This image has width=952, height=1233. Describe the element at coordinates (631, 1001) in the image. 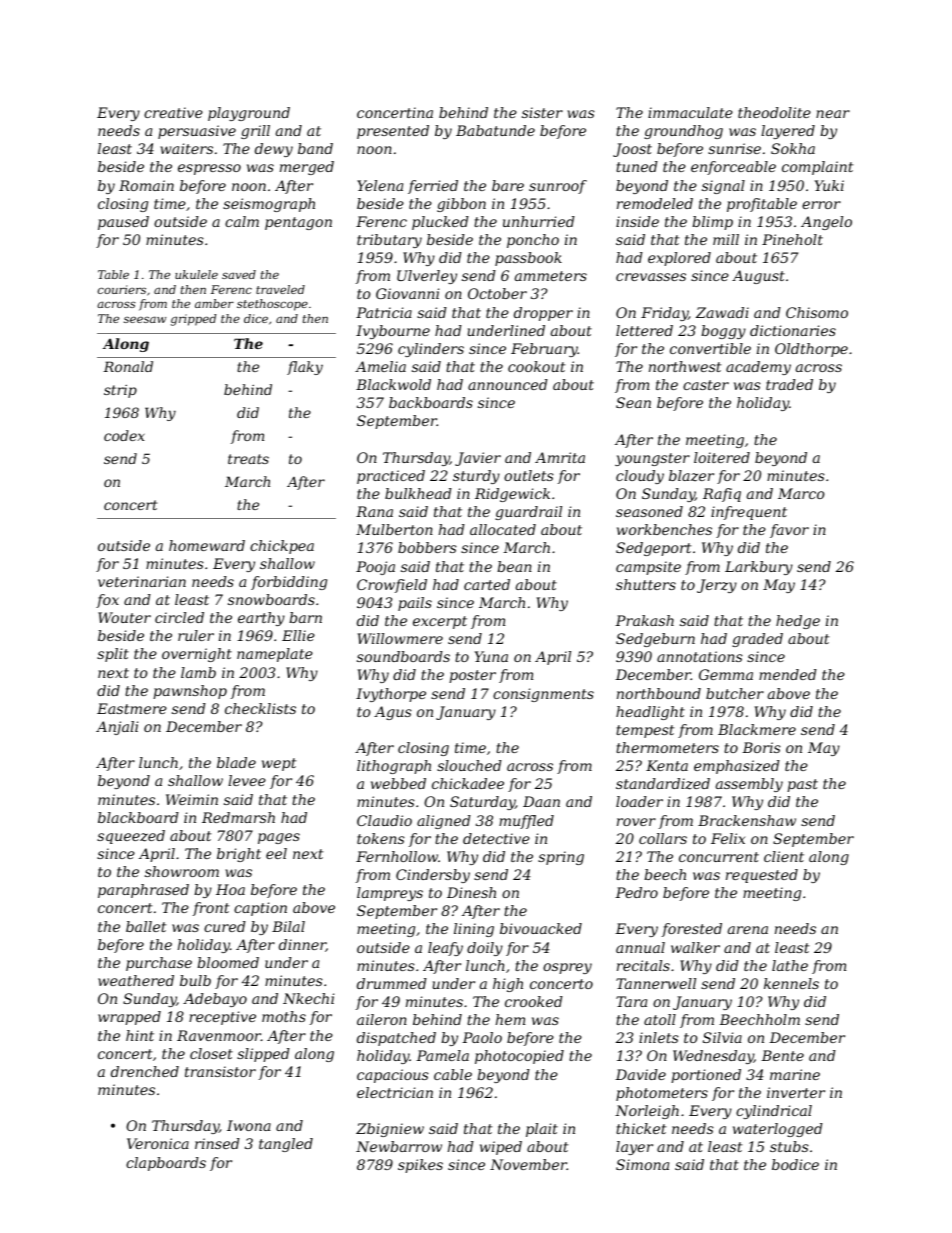

I see `Tara` at that location.
